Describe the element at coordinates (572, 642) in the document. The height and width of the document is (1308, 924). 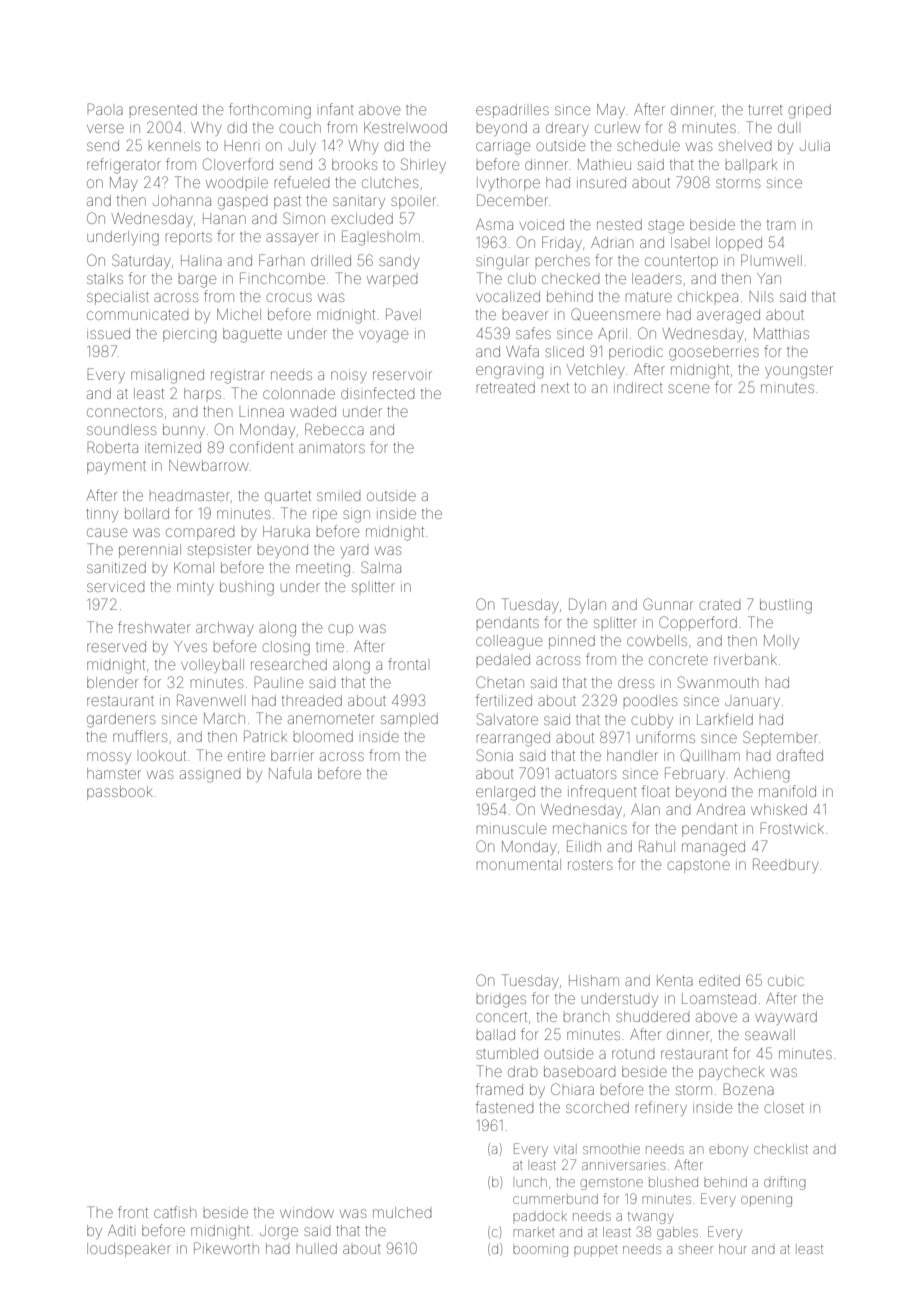
I see `pinned` at that location.
